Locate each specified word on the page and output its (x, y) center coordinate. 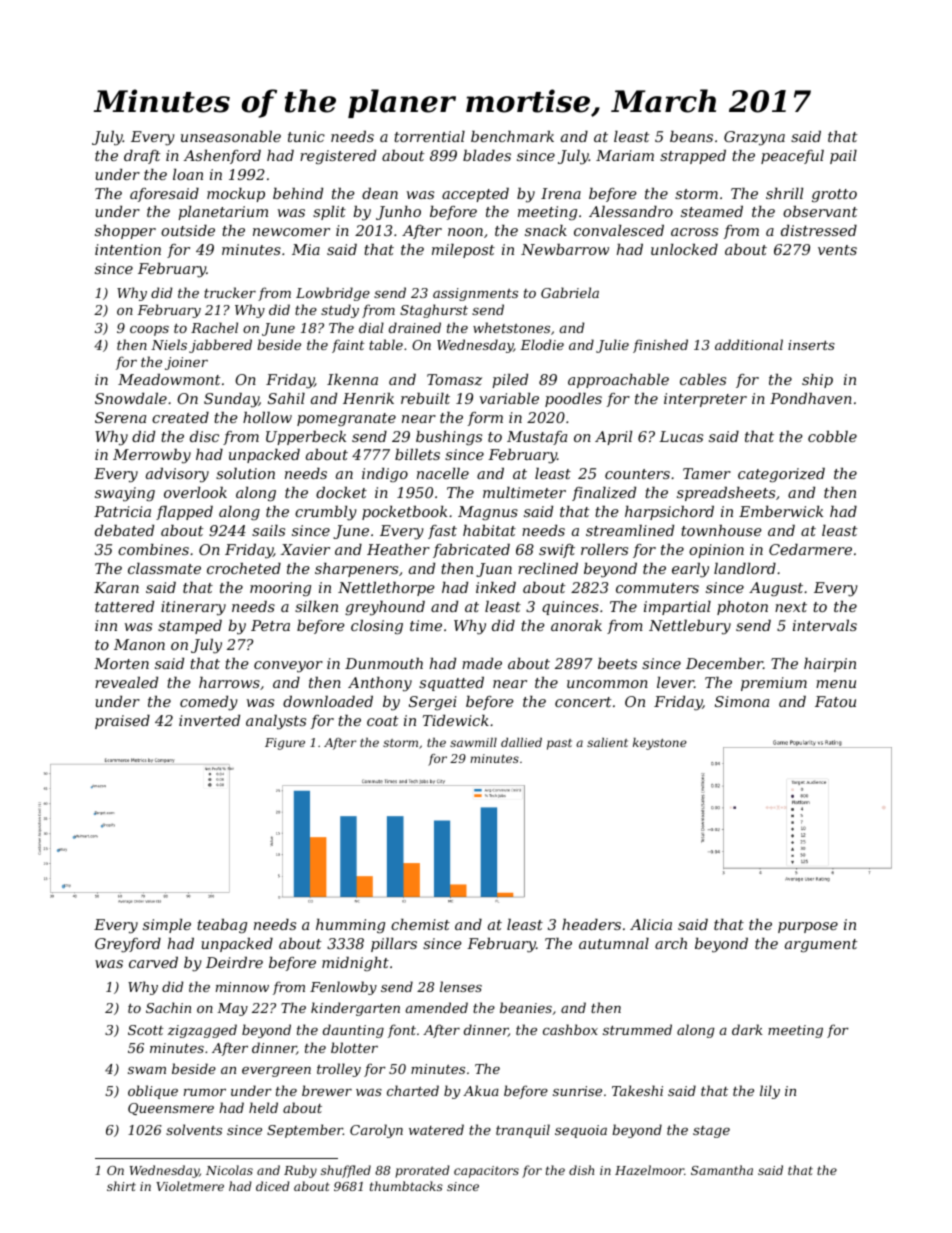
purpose (808, 927)
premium (774, 684)
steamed (712, 211)
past (559, 744)
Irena (561, 193)
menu (836, 684)
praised (122, 722)
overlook (195, 492)
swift (557, 551)
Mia (306, 249)
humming (350, 926)
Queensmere (171, 1109)
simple (167, 926)
